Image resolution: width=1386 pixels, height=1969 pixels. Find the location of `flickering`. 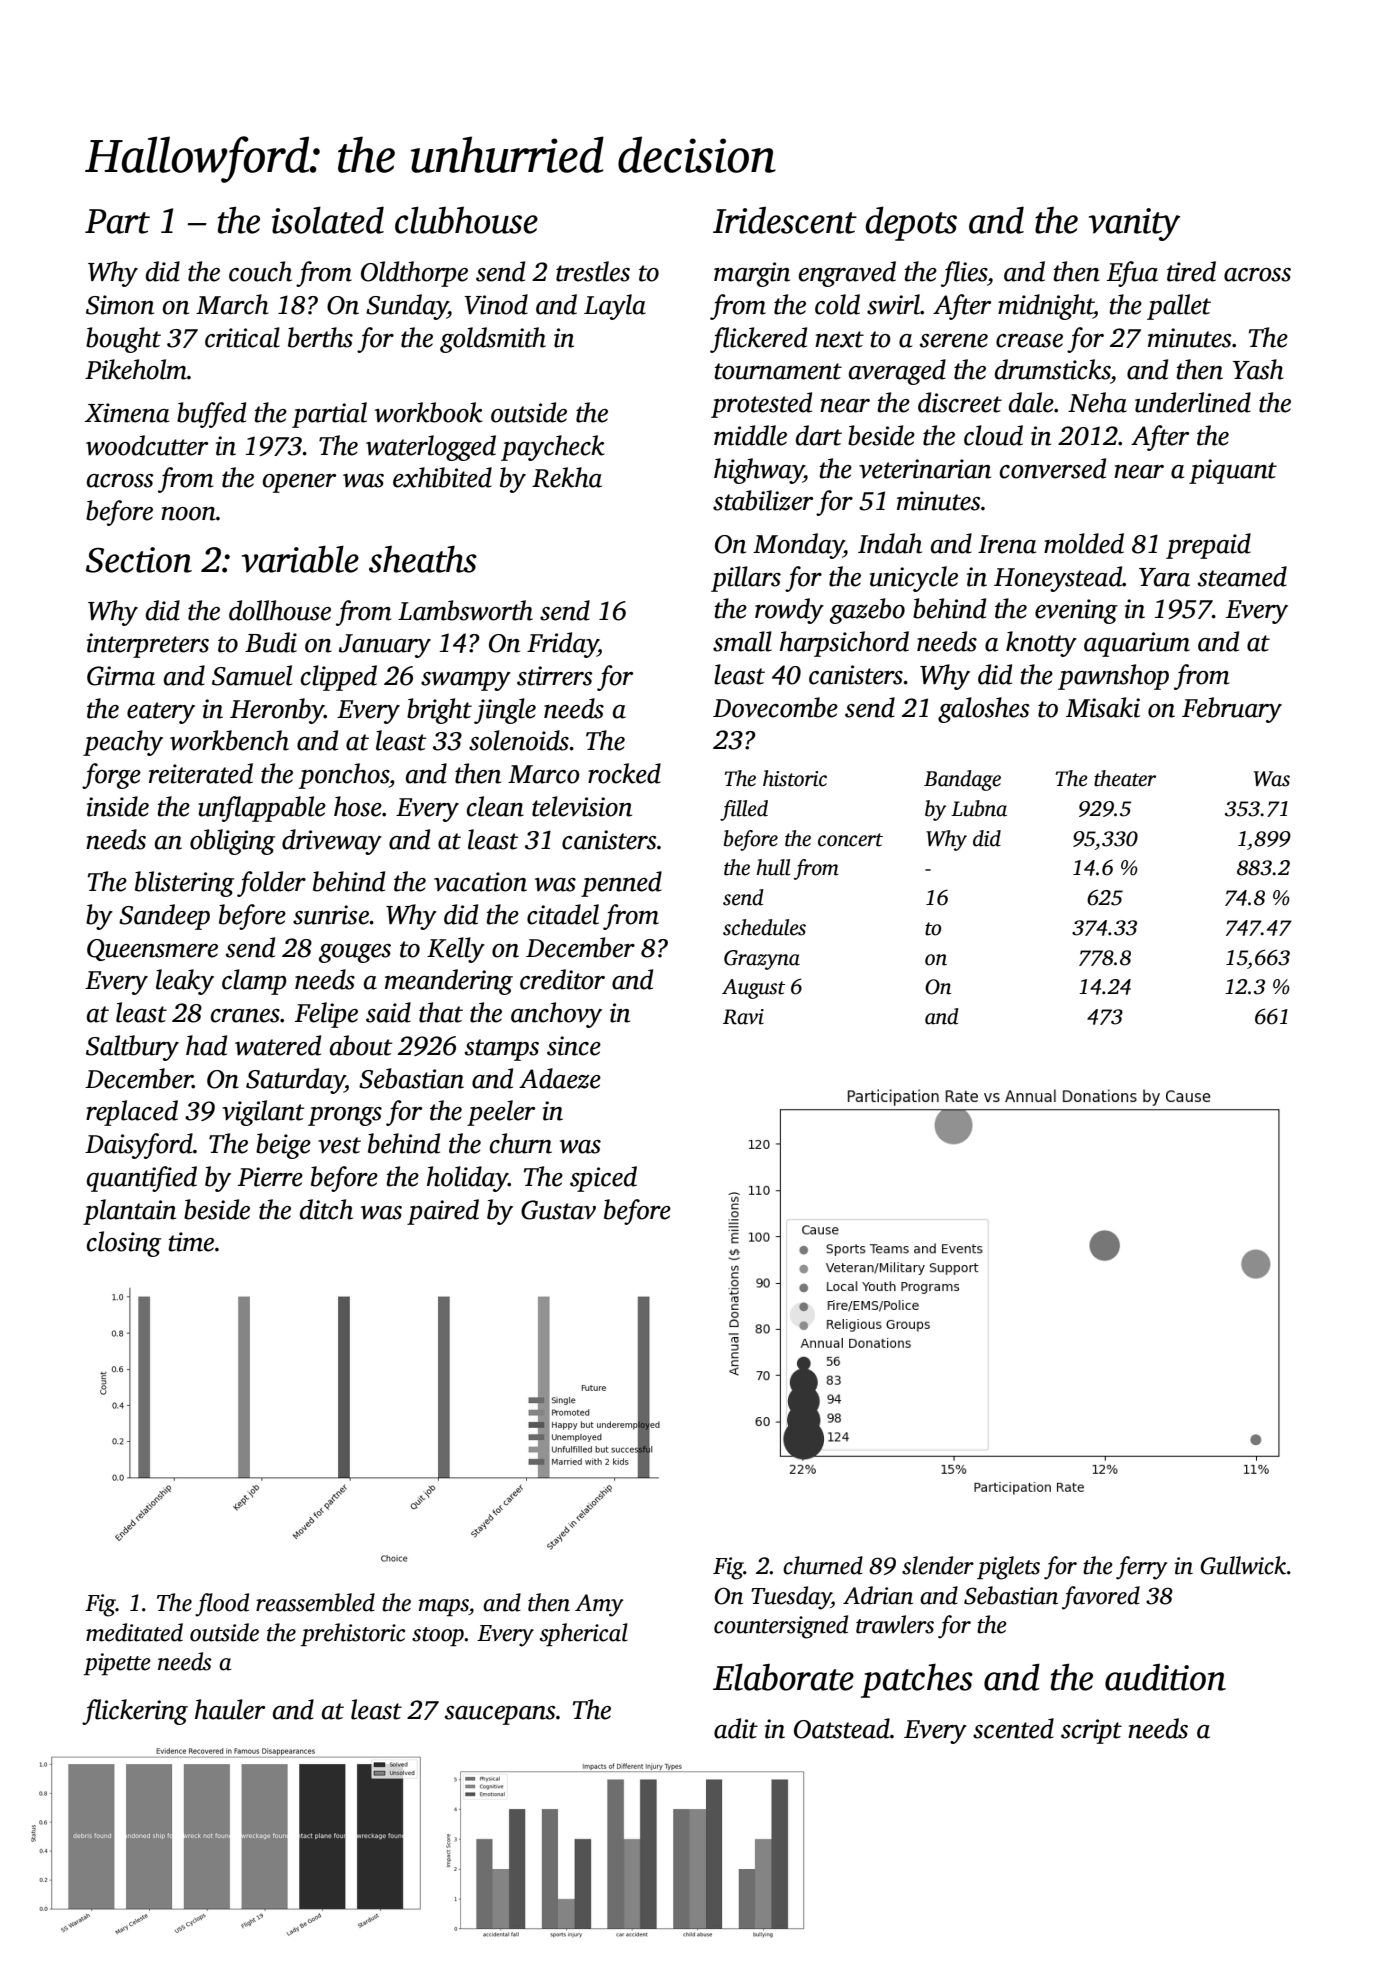

flickering is located at coordinates (135, 1712).
